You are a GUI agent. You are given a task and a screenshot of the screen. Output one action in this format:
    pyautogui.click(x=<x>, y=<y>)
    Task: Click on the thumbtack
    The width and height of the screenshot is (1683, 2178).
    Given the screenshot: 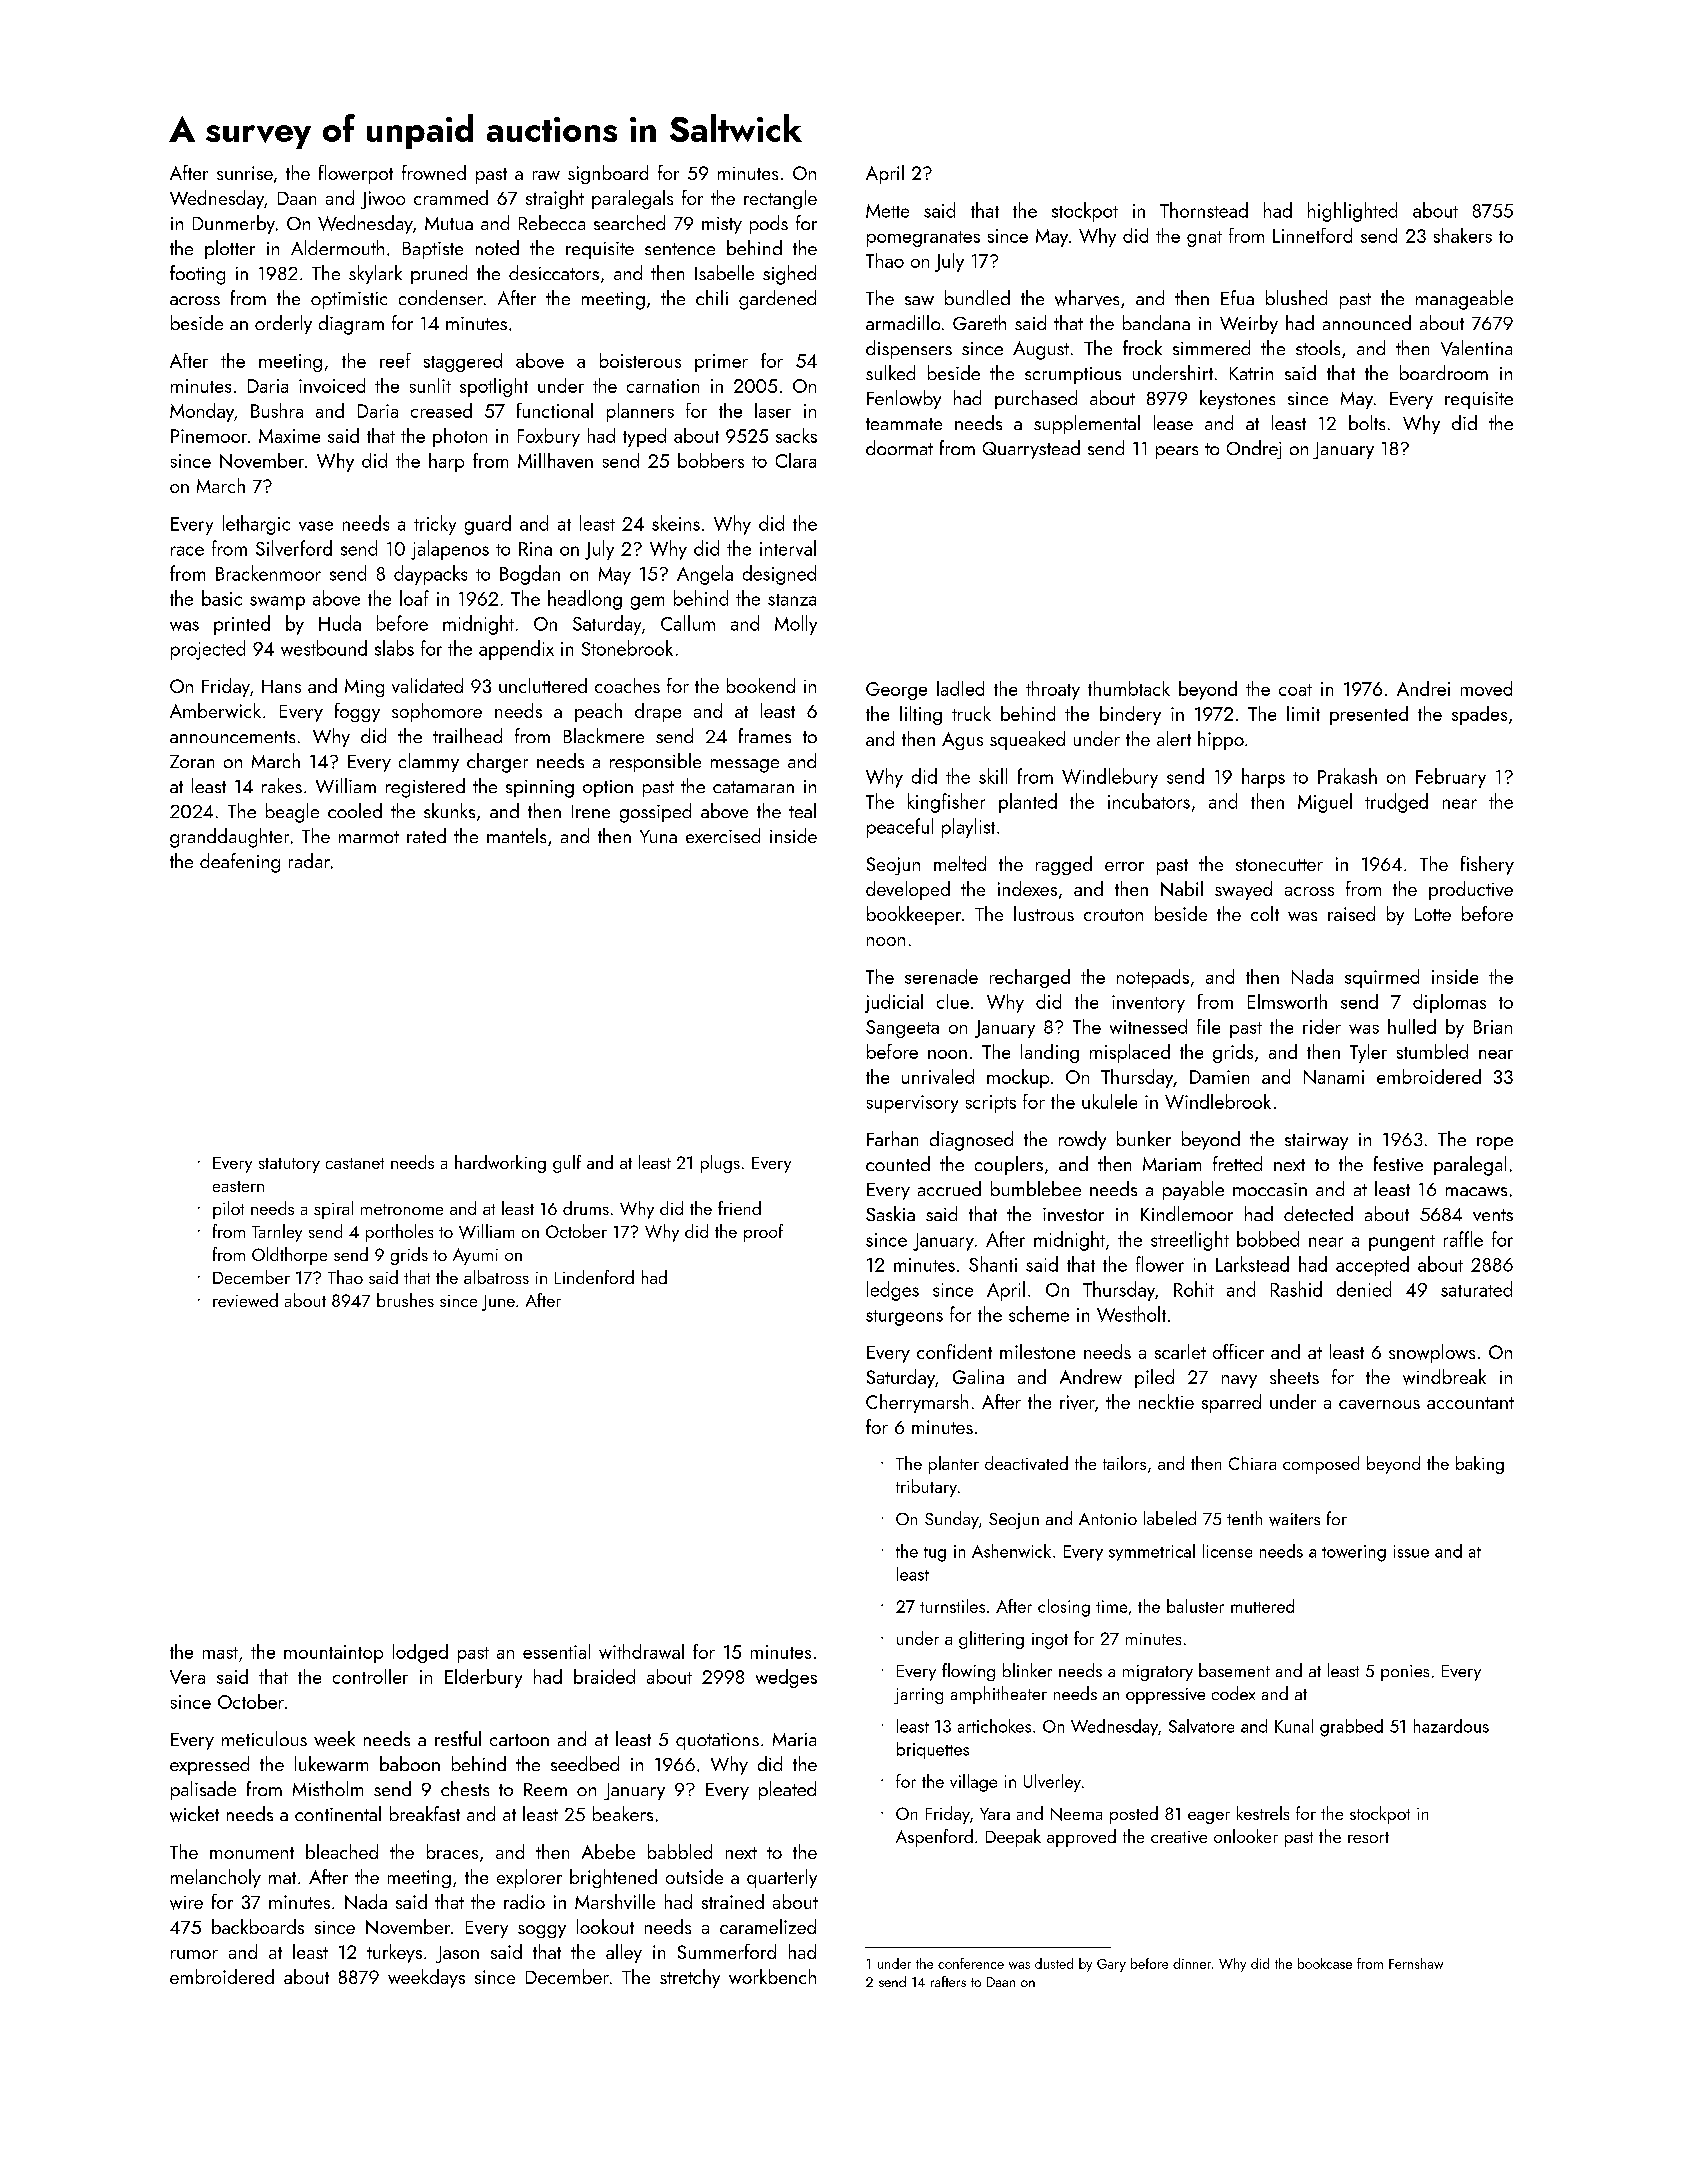 What is the action you would take?
    pyautogui.click(x=1129, y=688)
